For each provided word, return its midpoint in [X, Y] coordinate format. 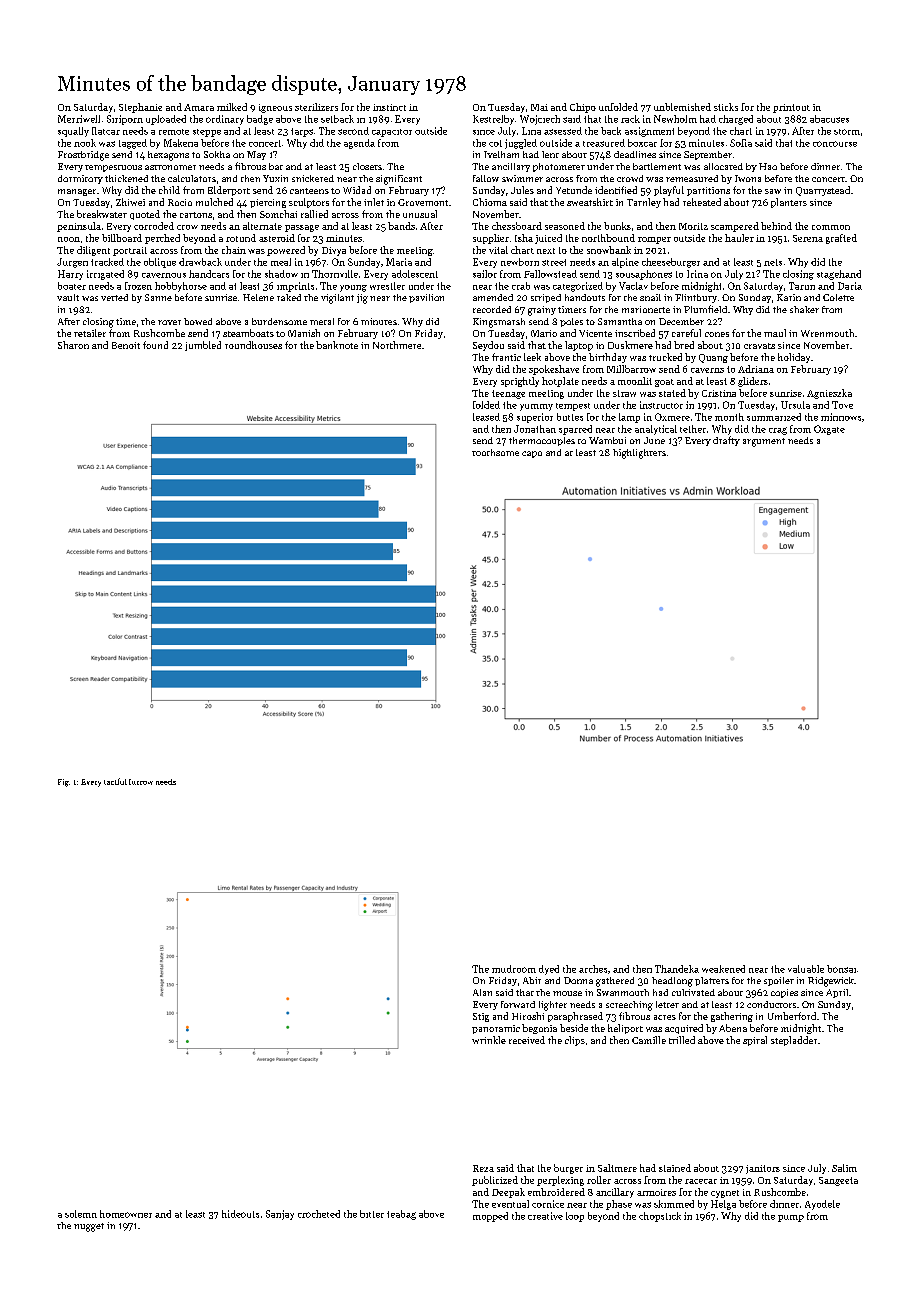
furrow [141, 782]
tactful [115, 781]
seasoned [565, 226]
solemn [81, 1214]
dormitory [80, 179]
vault [68, 297]
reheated [702, 202]
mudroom [514, 969]
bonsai [841, 969]
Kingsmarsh [499, 323]
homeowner [126, 1214]
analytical [656, 430]
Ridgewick [831, 982]
